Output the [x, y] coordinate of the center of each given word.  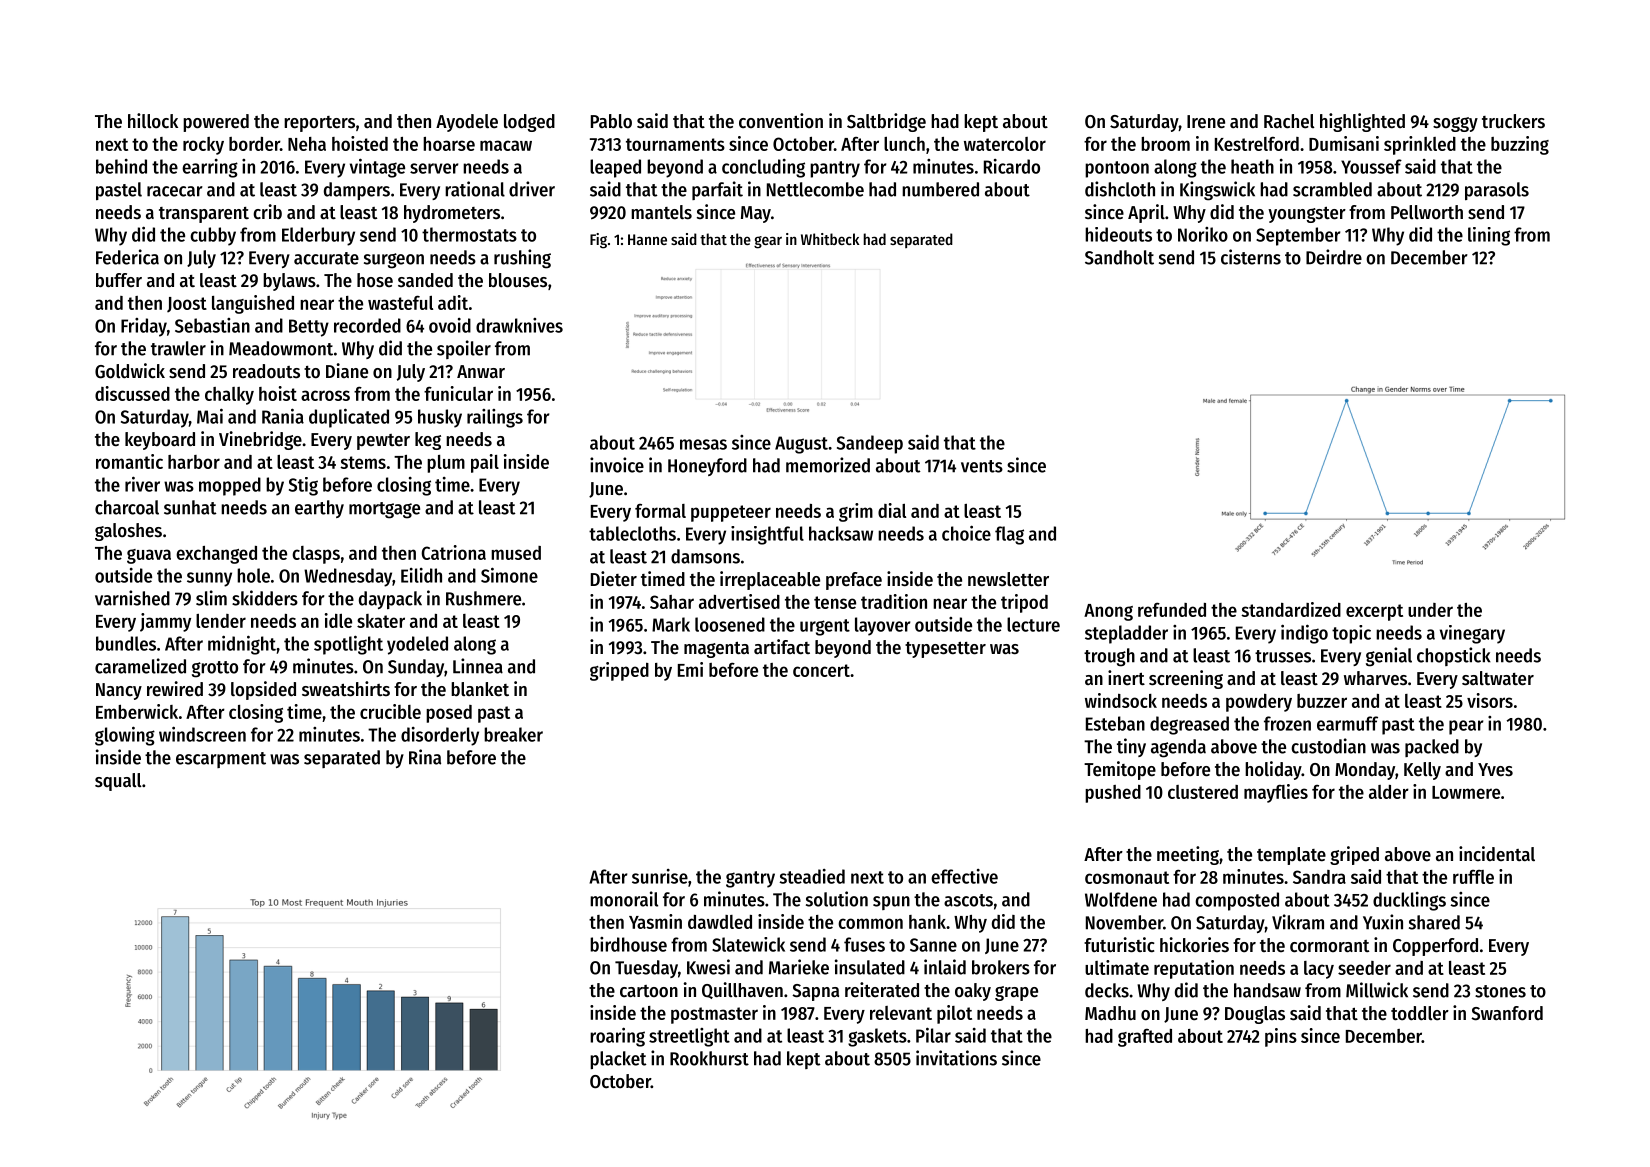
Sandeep [870, 444]
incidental [1497, 853]
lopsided [263, 690]
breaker [513, 734]
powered [216, 123]
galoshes [128, 532]
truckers [1513, 121]
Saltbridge [886, 122]
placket [618, 1060]
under [1430, 610]
